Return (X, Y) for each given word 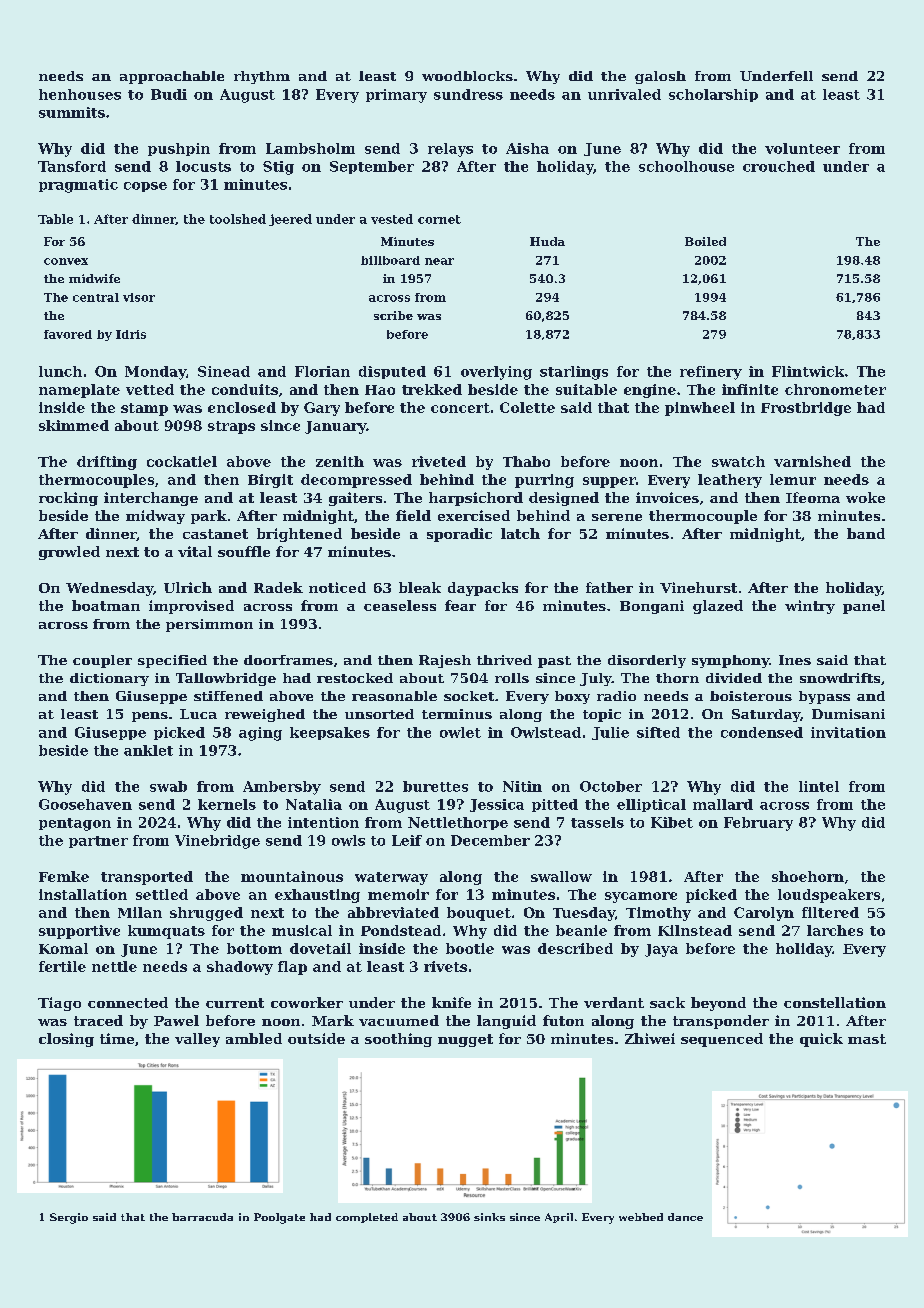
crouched (779, 166)
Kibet (672, 822)
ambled (254, 1038)
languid (506, 1022)
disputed (392, 372)
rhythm (262, 77)
